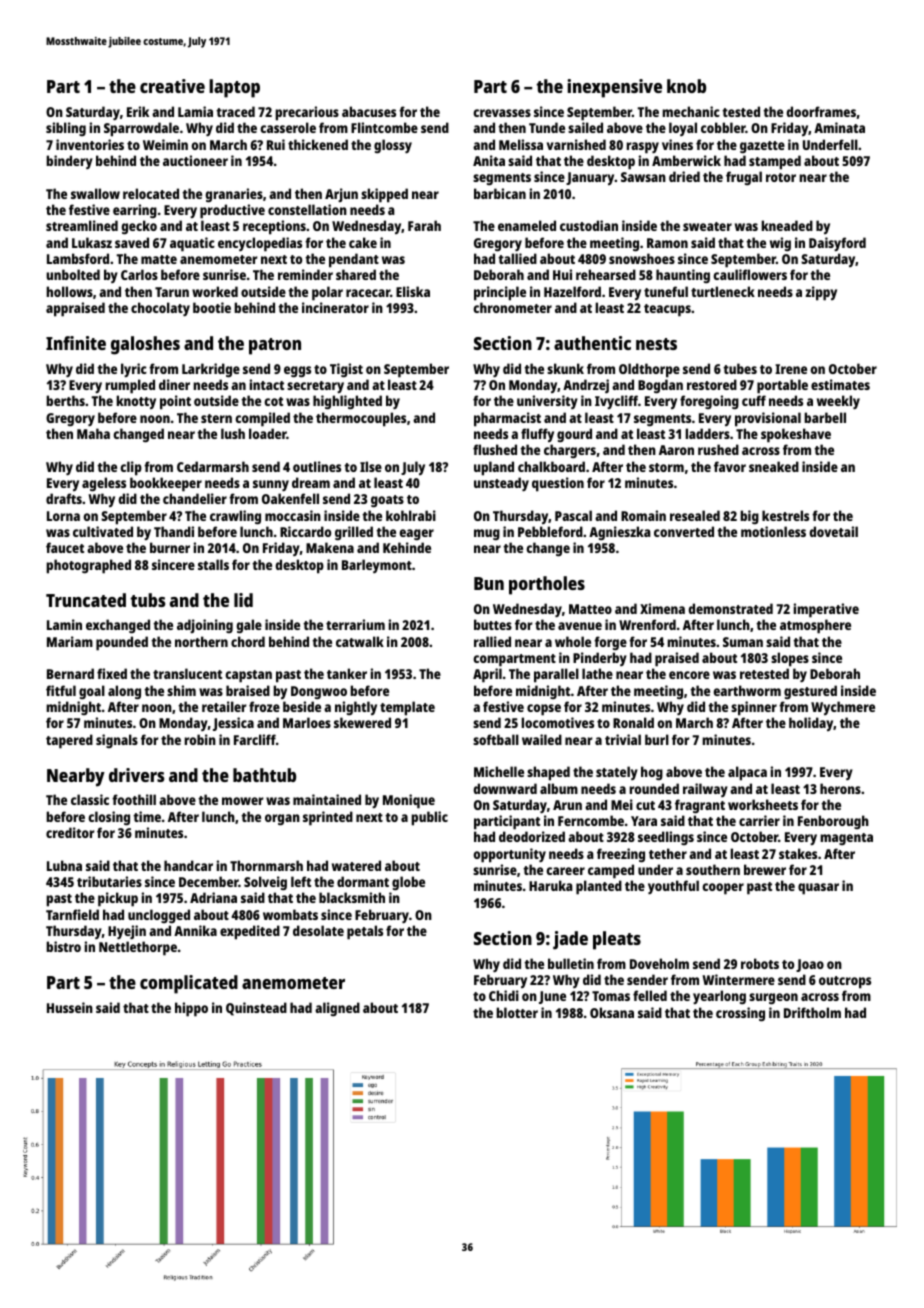 This document has width=924, height=1308. What do you see at coordinates (76, 343) in the document?
I see `Infinite` at bounding box center [76, 343].
